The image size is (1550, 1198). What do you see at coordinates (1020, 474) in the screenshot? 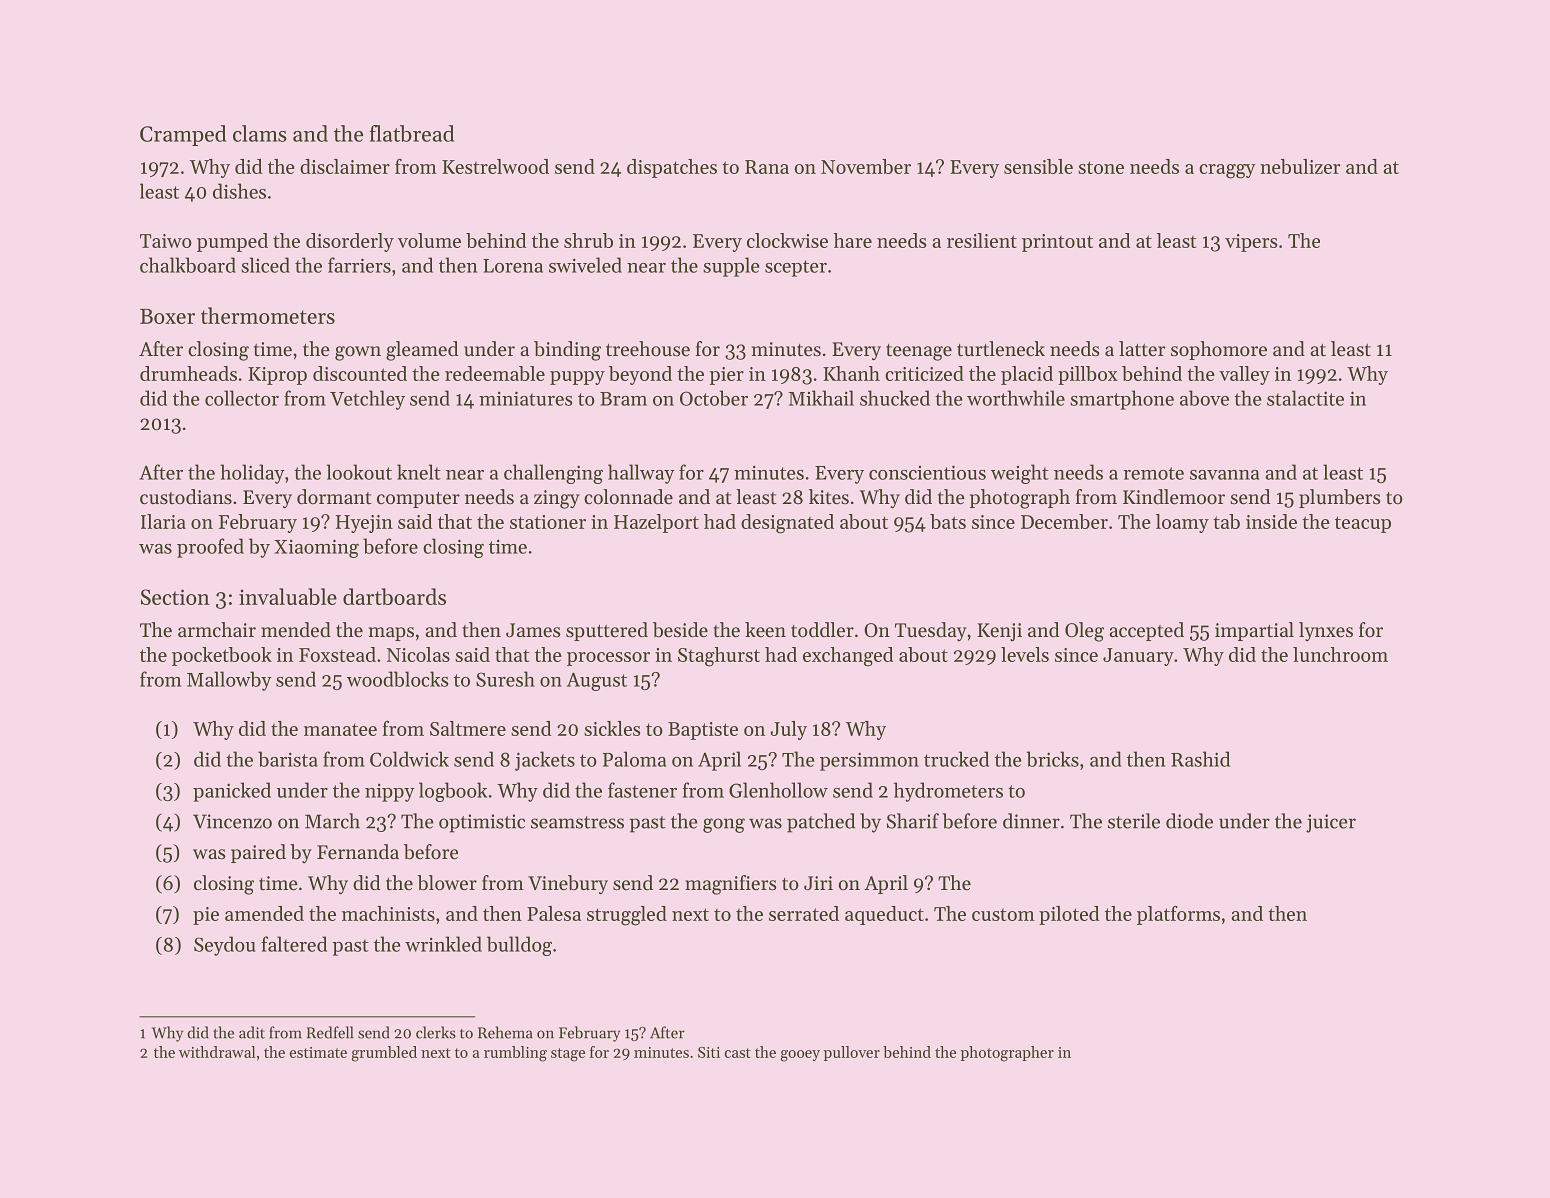
I see `weight` at bounding box center [1020, 474].
